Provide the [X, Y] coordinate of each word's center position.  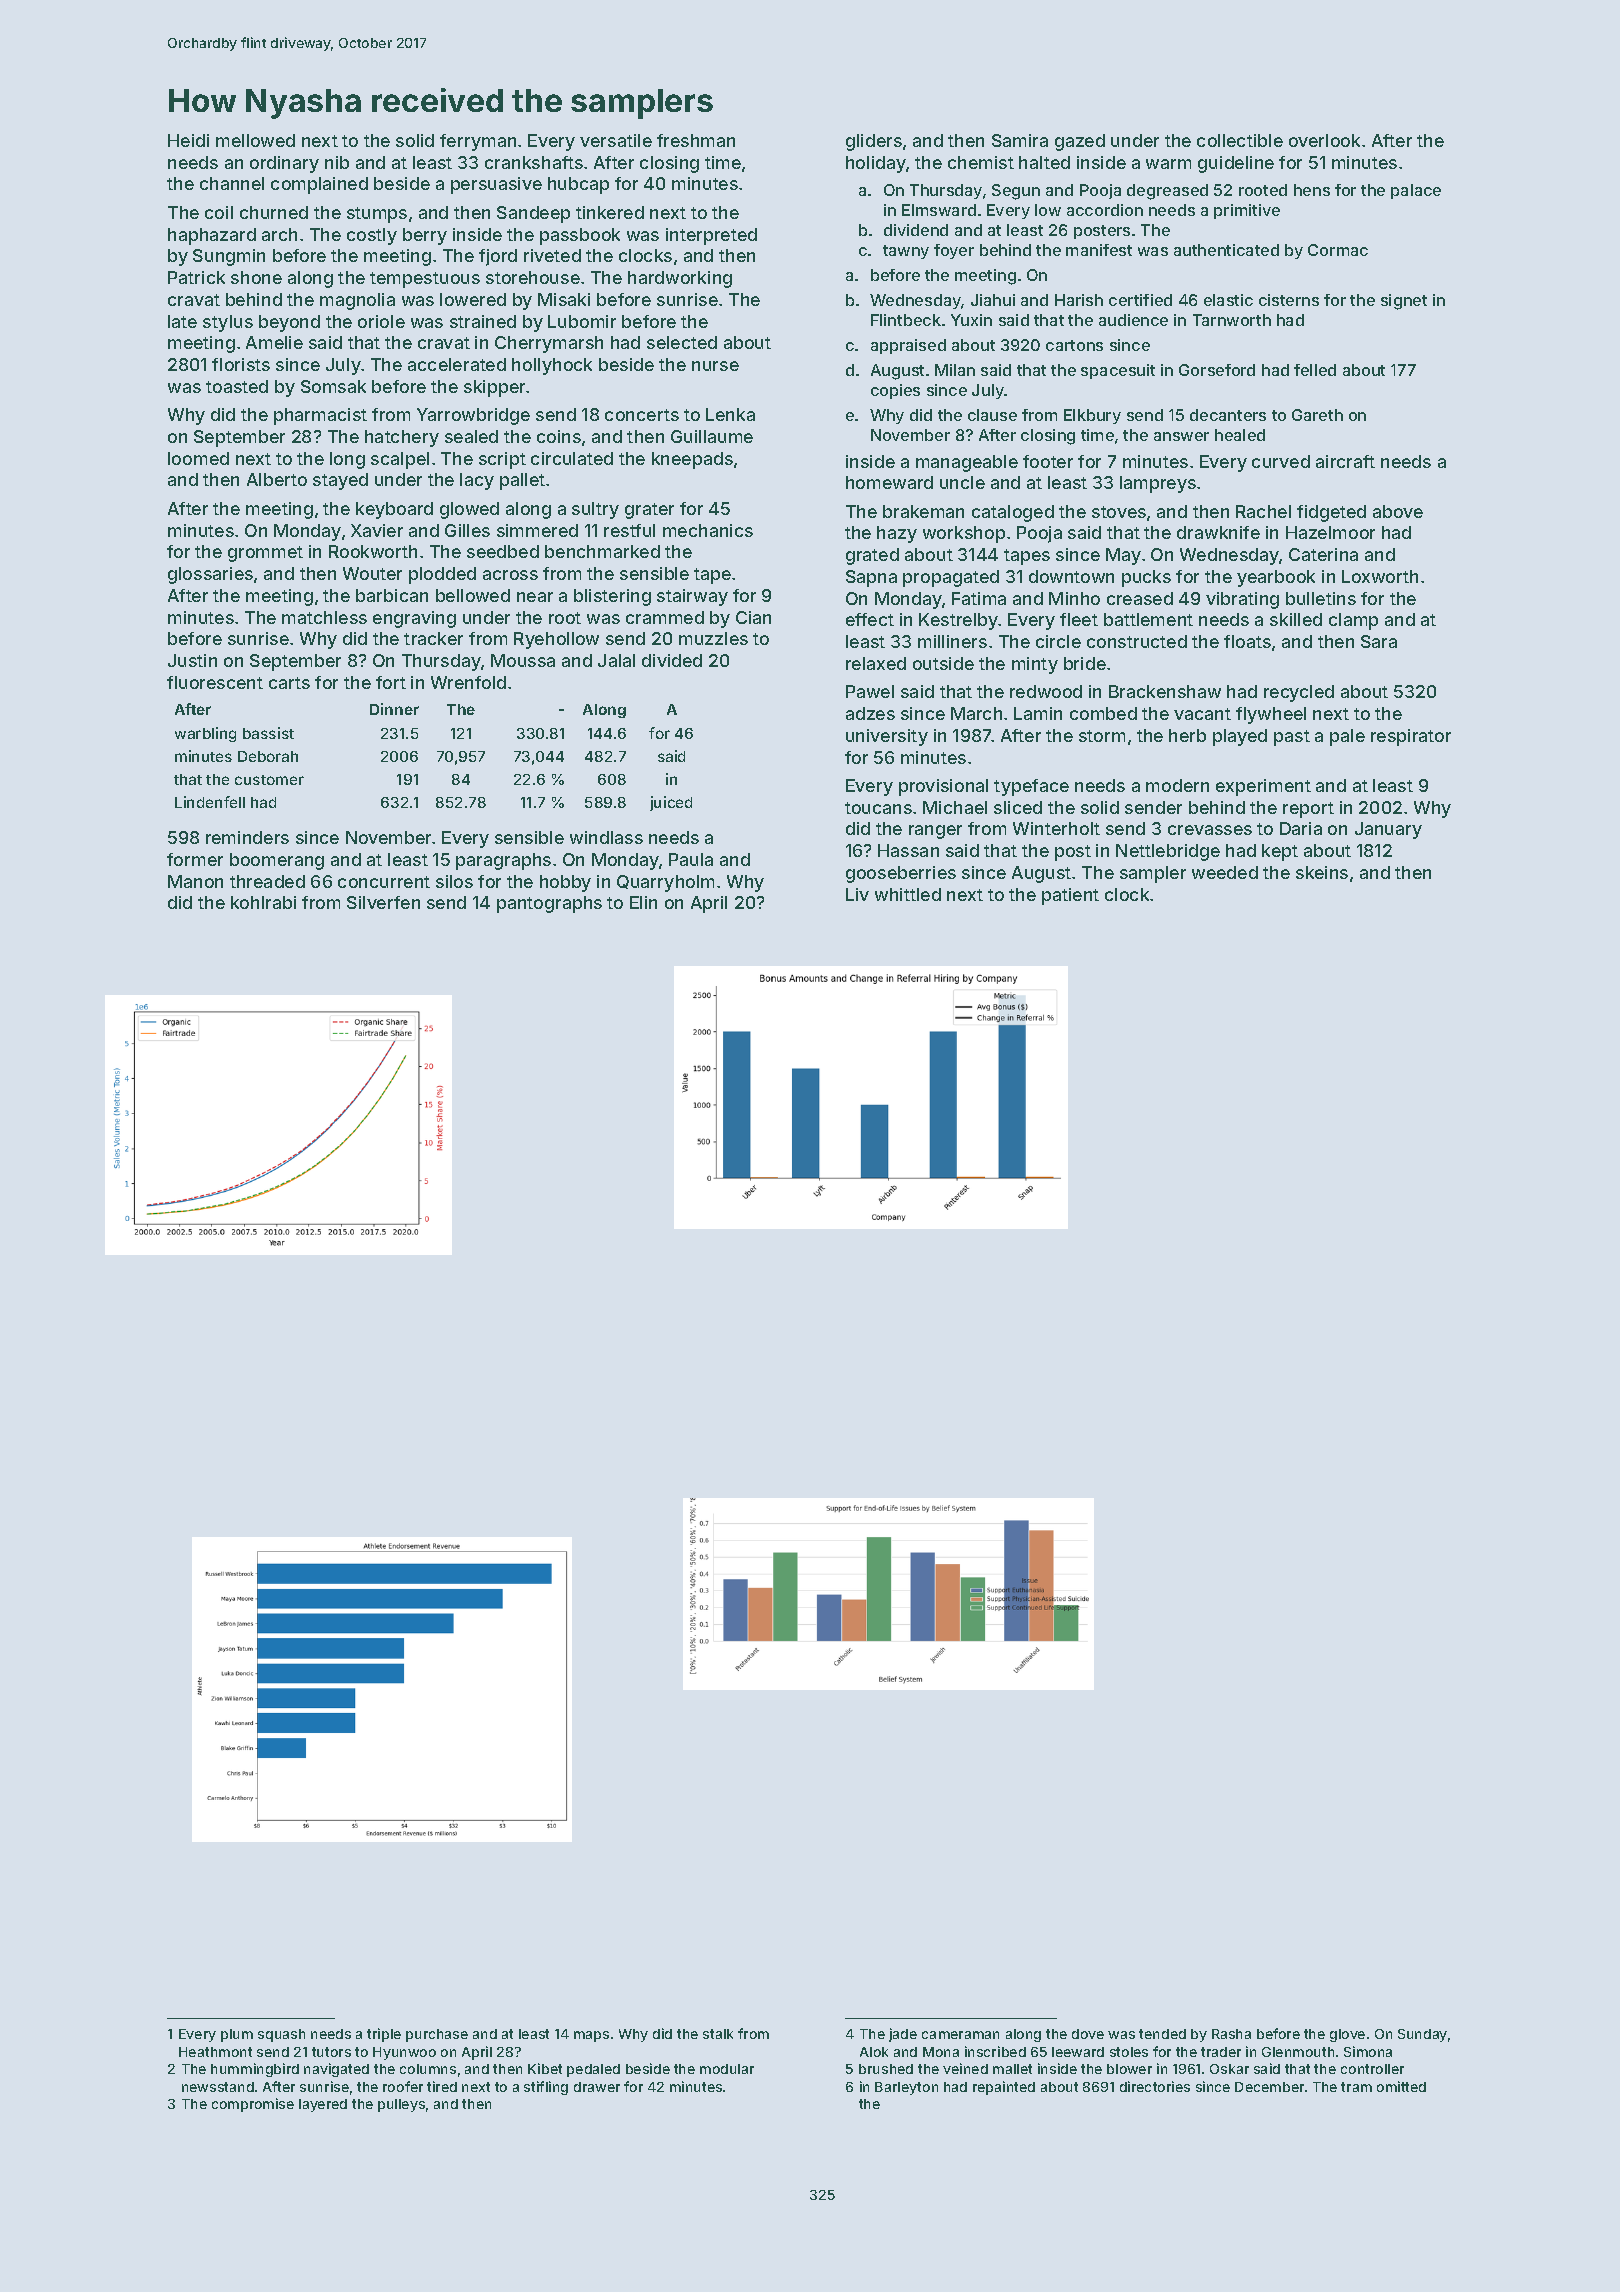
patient [1070, 896]
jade [903, 2035]
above [1398, 511]
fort [391, 682]
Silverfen [383, 902]
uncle [962, 482]
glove [1347, 2035]
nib [337, 162]
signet [1404, 302]
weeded [1225, 872]
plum [237, 2035]
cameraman [960, 2035]
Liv [857, 894]
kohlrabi [263, 902]
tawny [906, 252]
